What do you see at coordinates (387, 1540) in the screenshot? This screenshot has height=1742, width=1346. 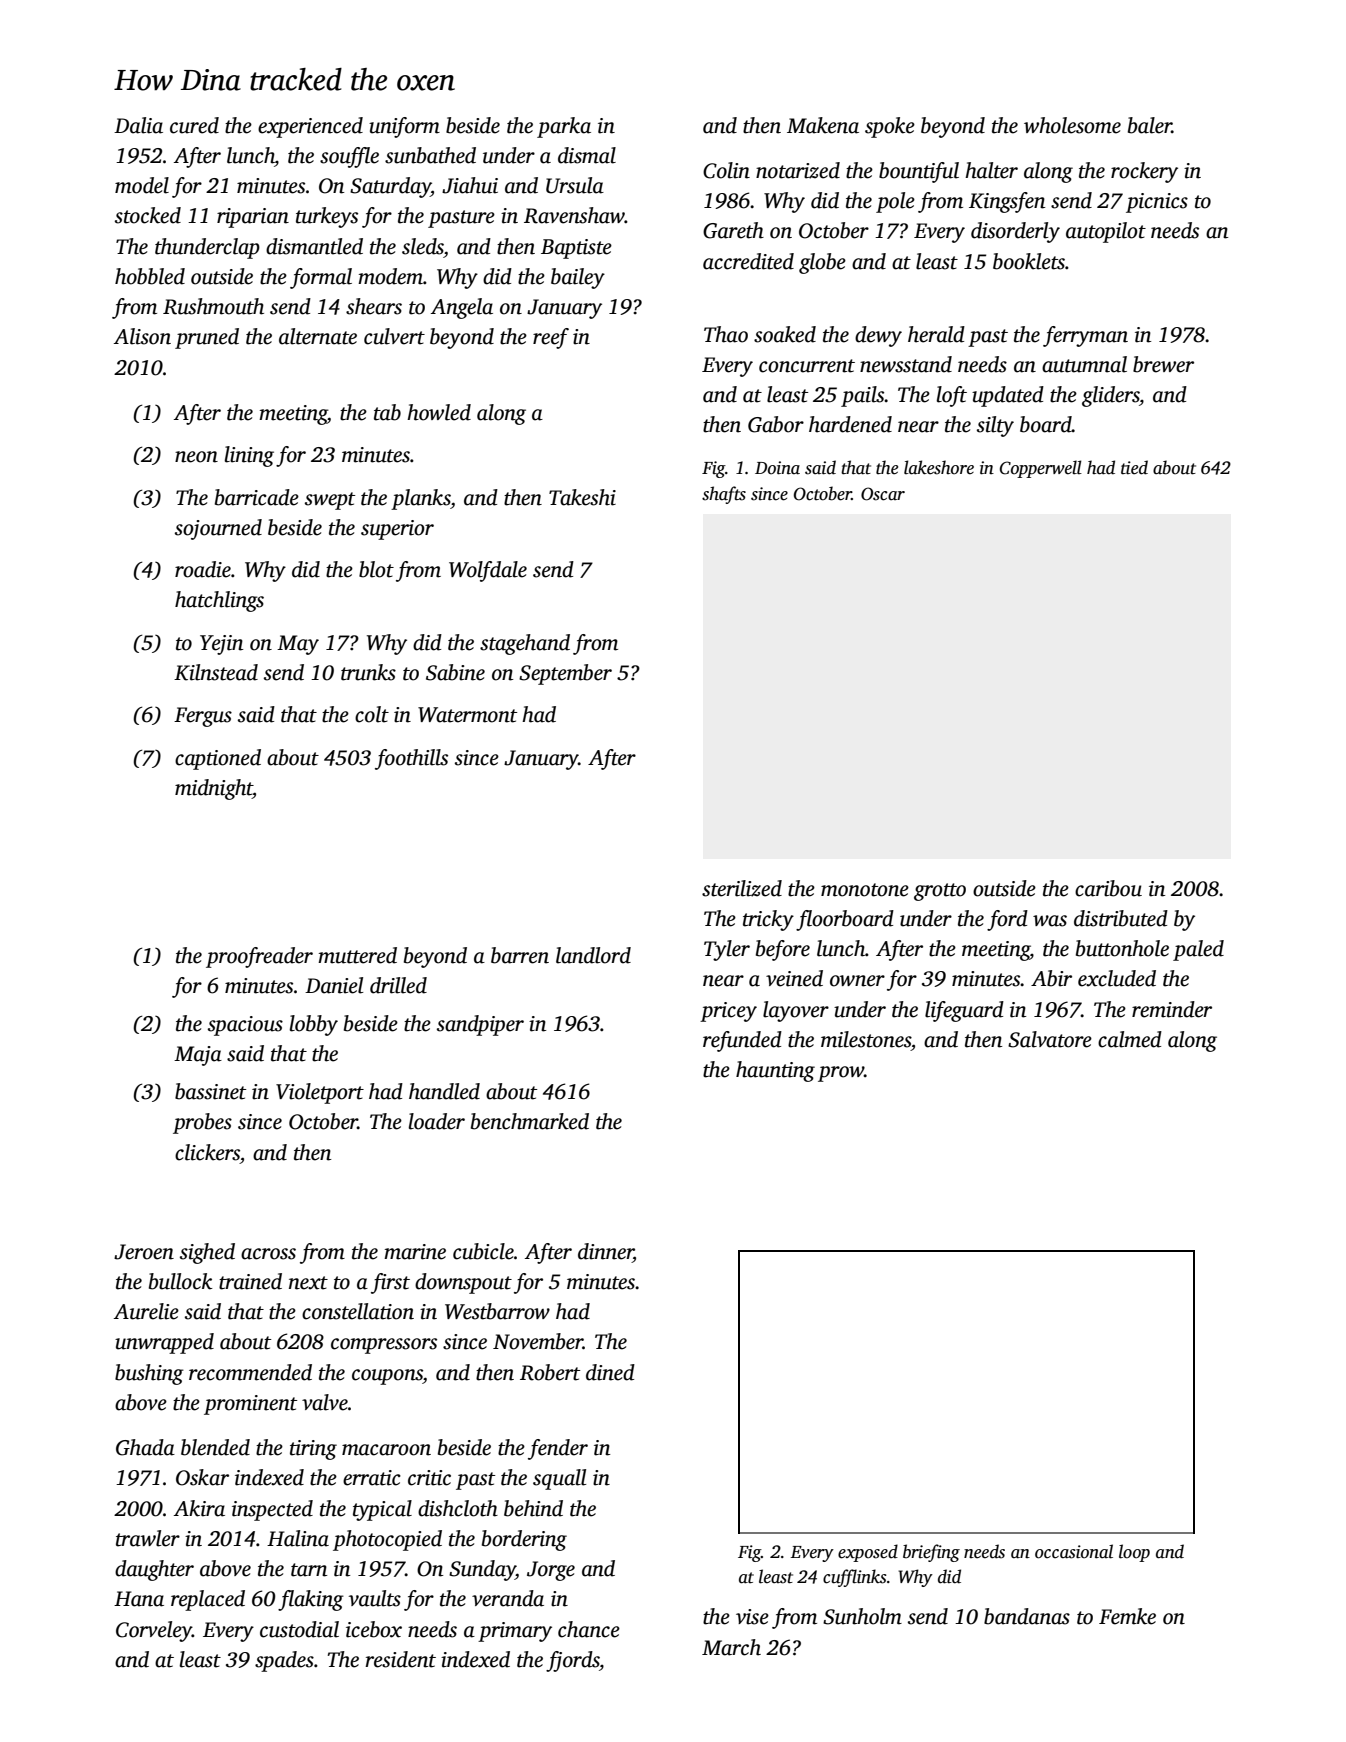 I see `photocopied` at bounding box center [387, 1540].
